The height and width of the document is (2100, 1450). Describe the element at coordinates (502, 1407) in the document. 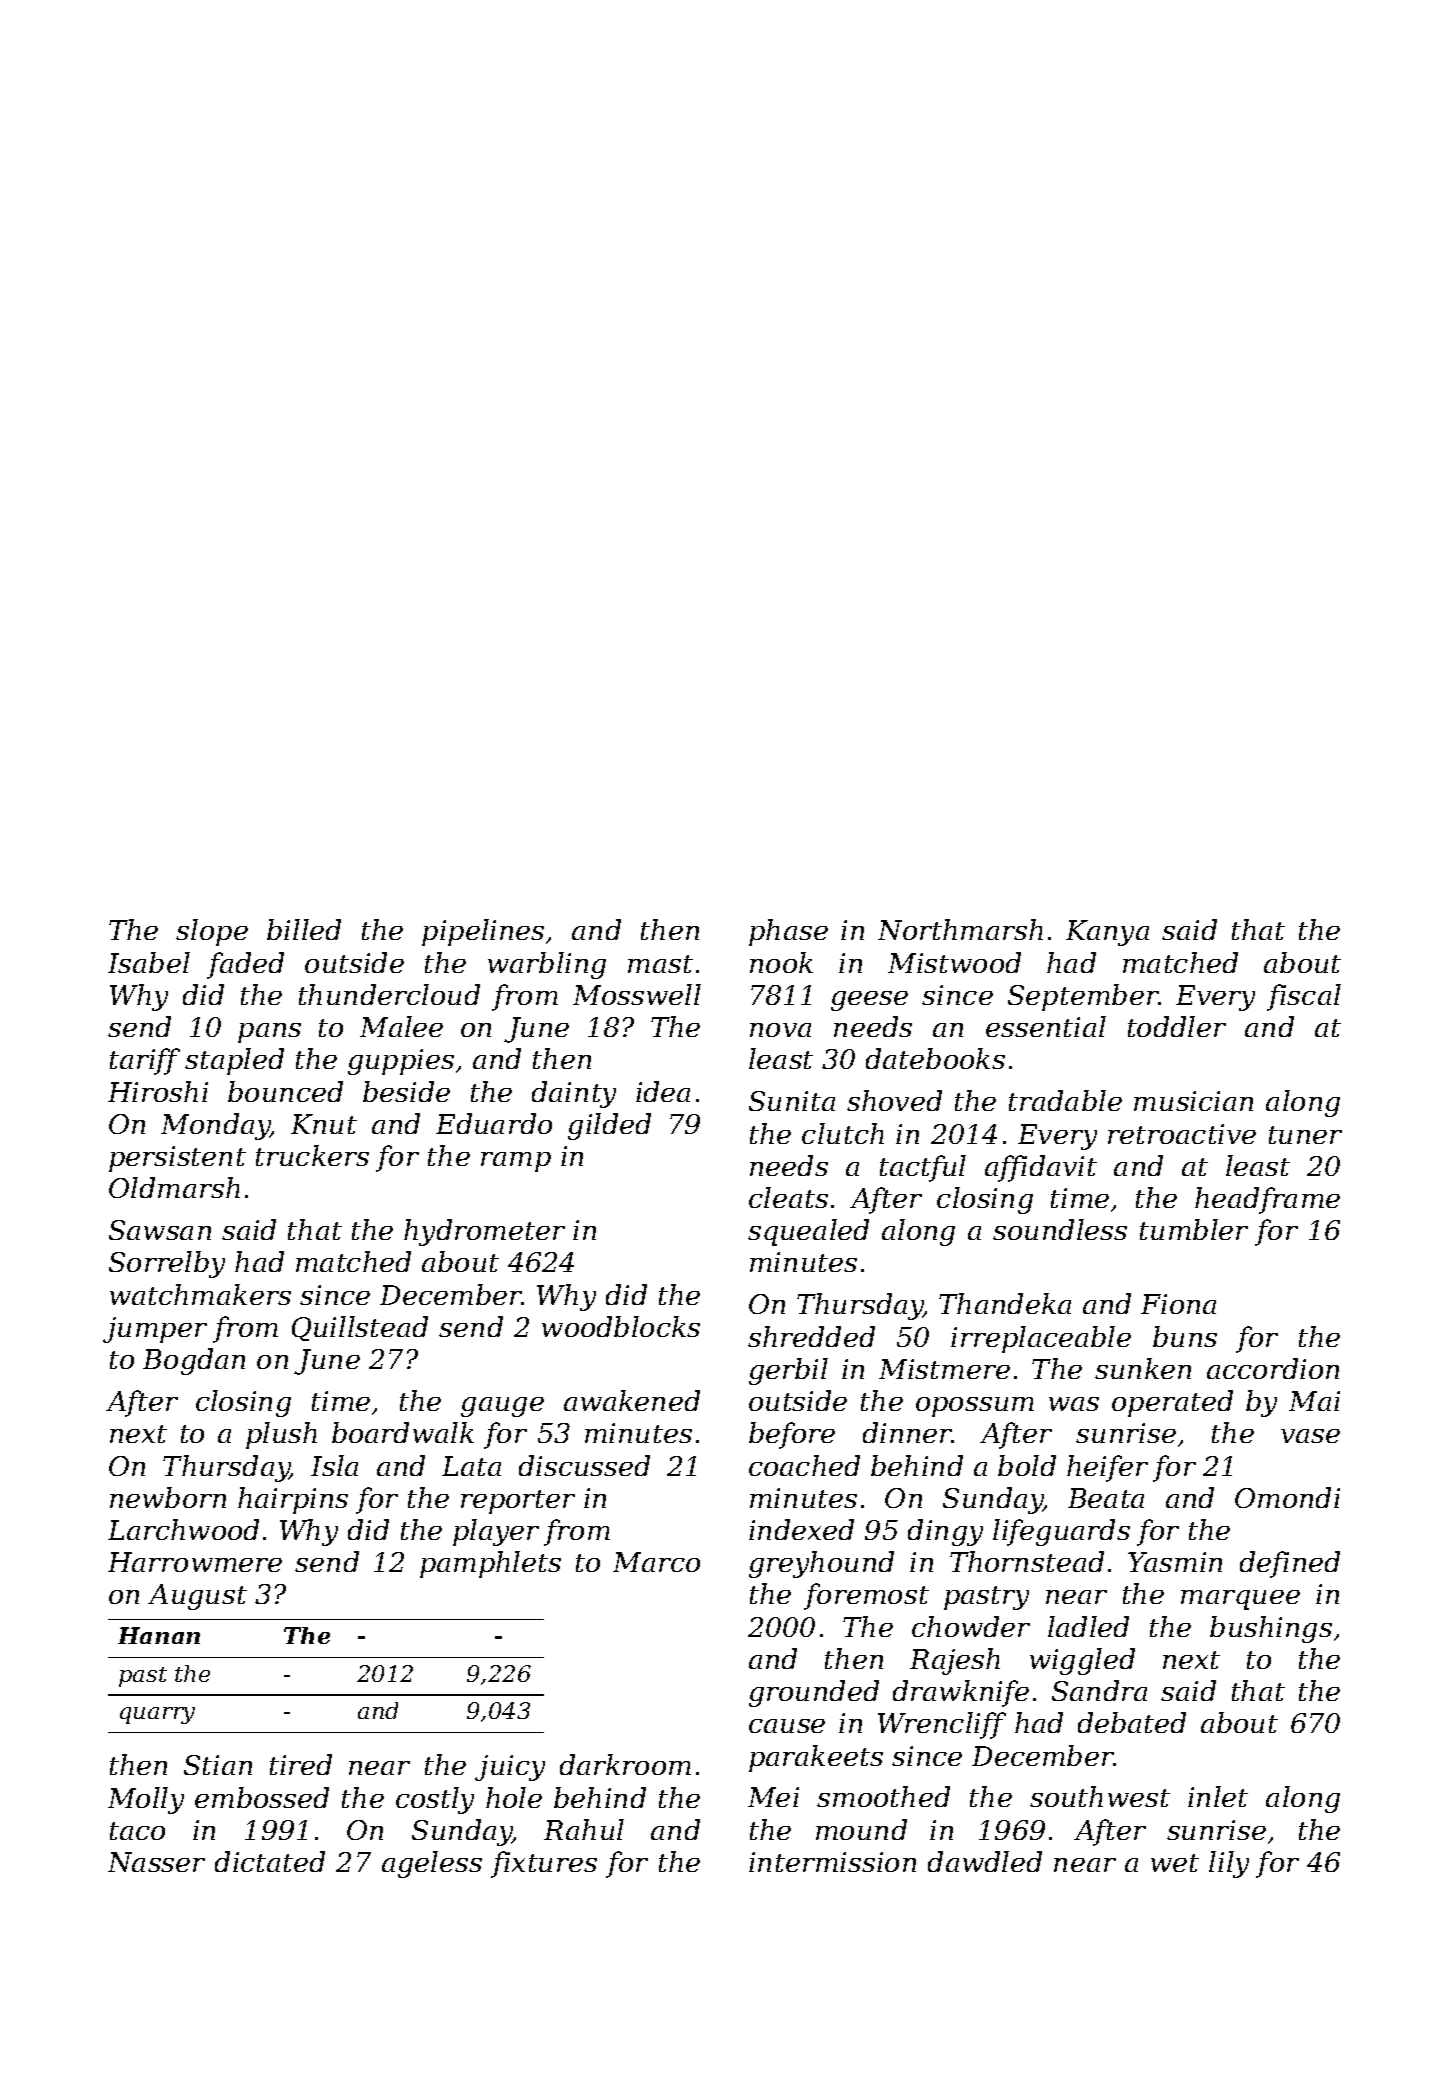

I see `gauge` at that location.
